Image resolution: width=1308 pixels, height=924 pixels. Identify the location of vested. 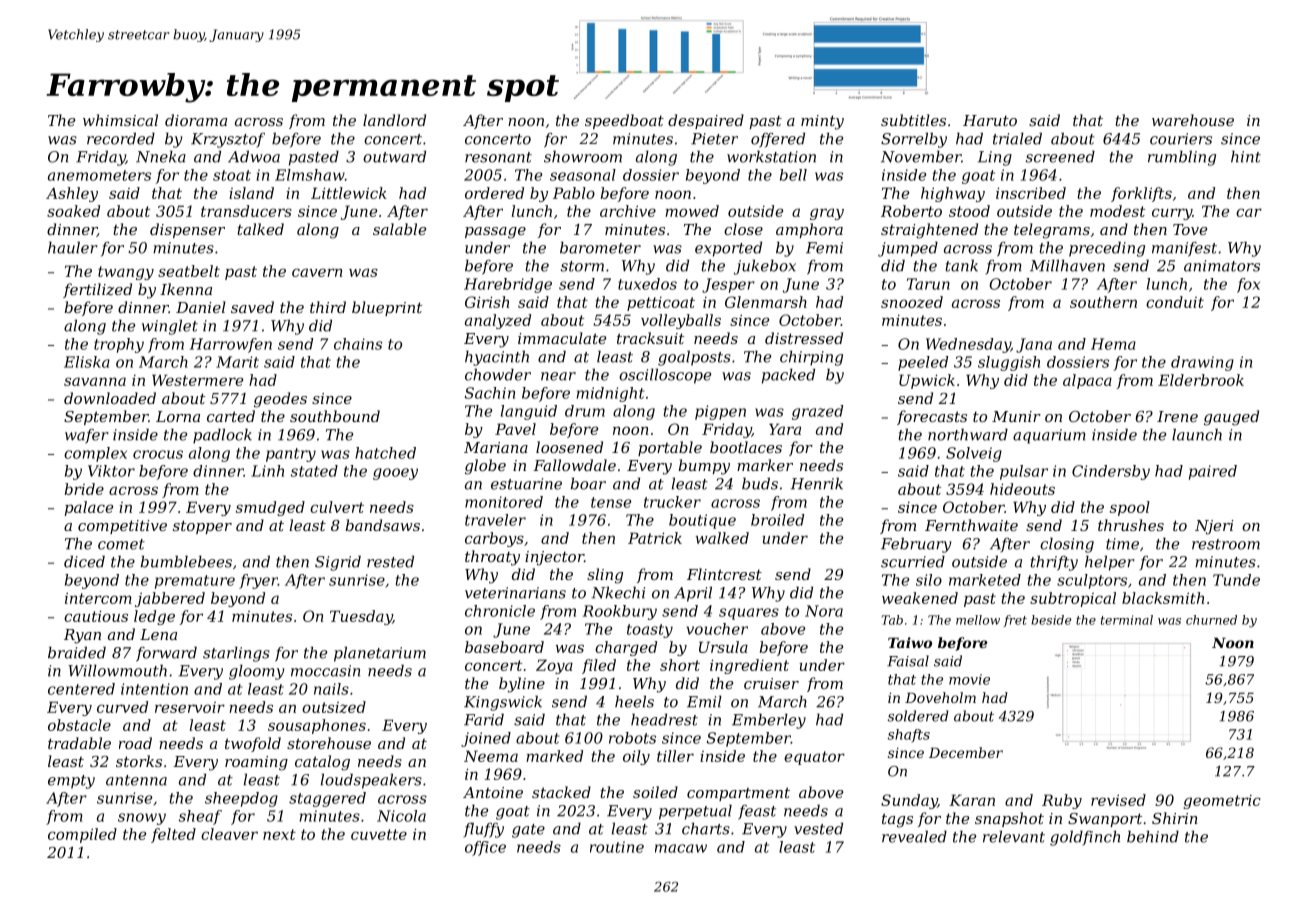
(818, 828).
